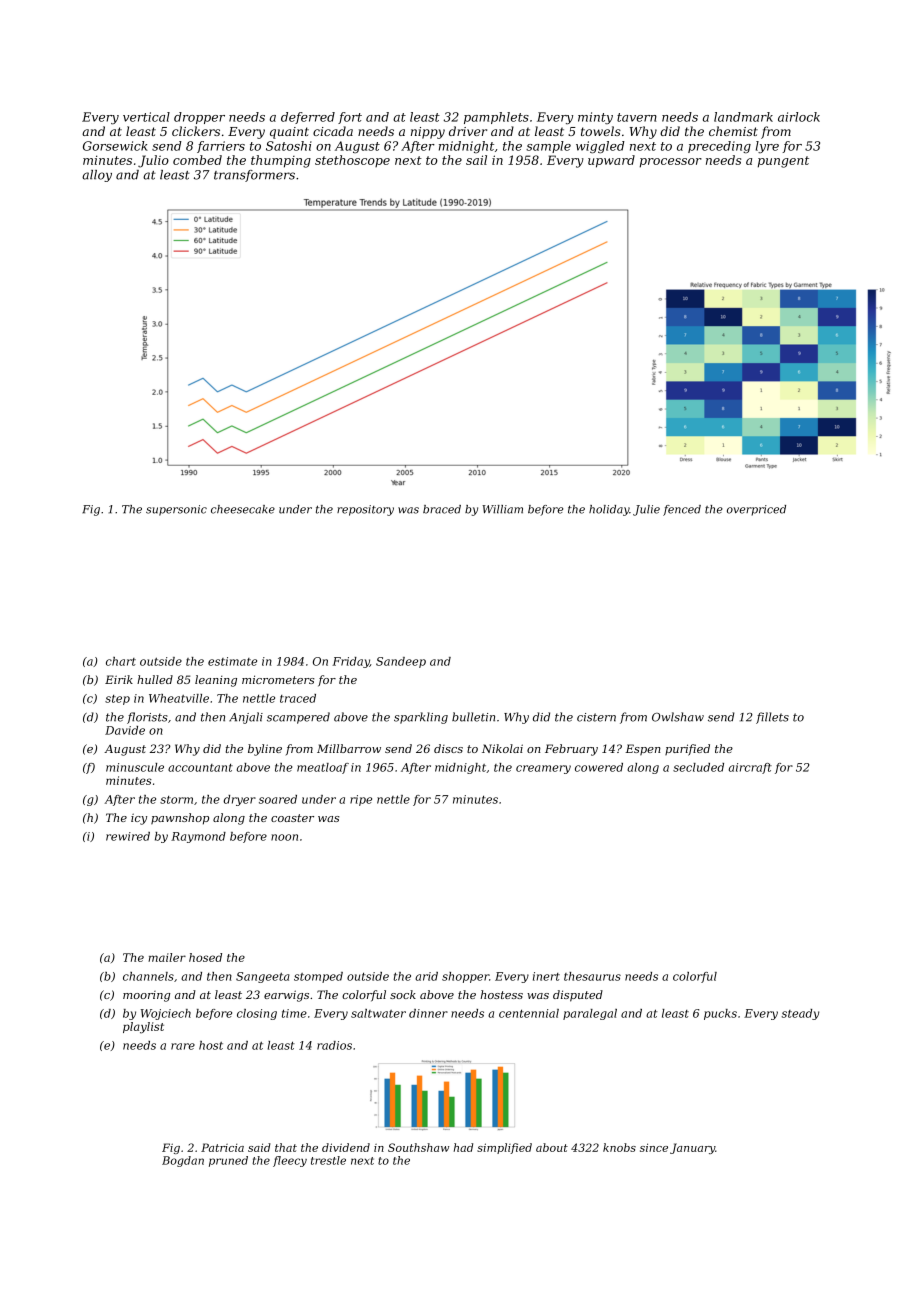 The height and width of the document is (1308, 924). Describe the element at coordinates (232, 661) in the document. I see `estimate` at that location.
